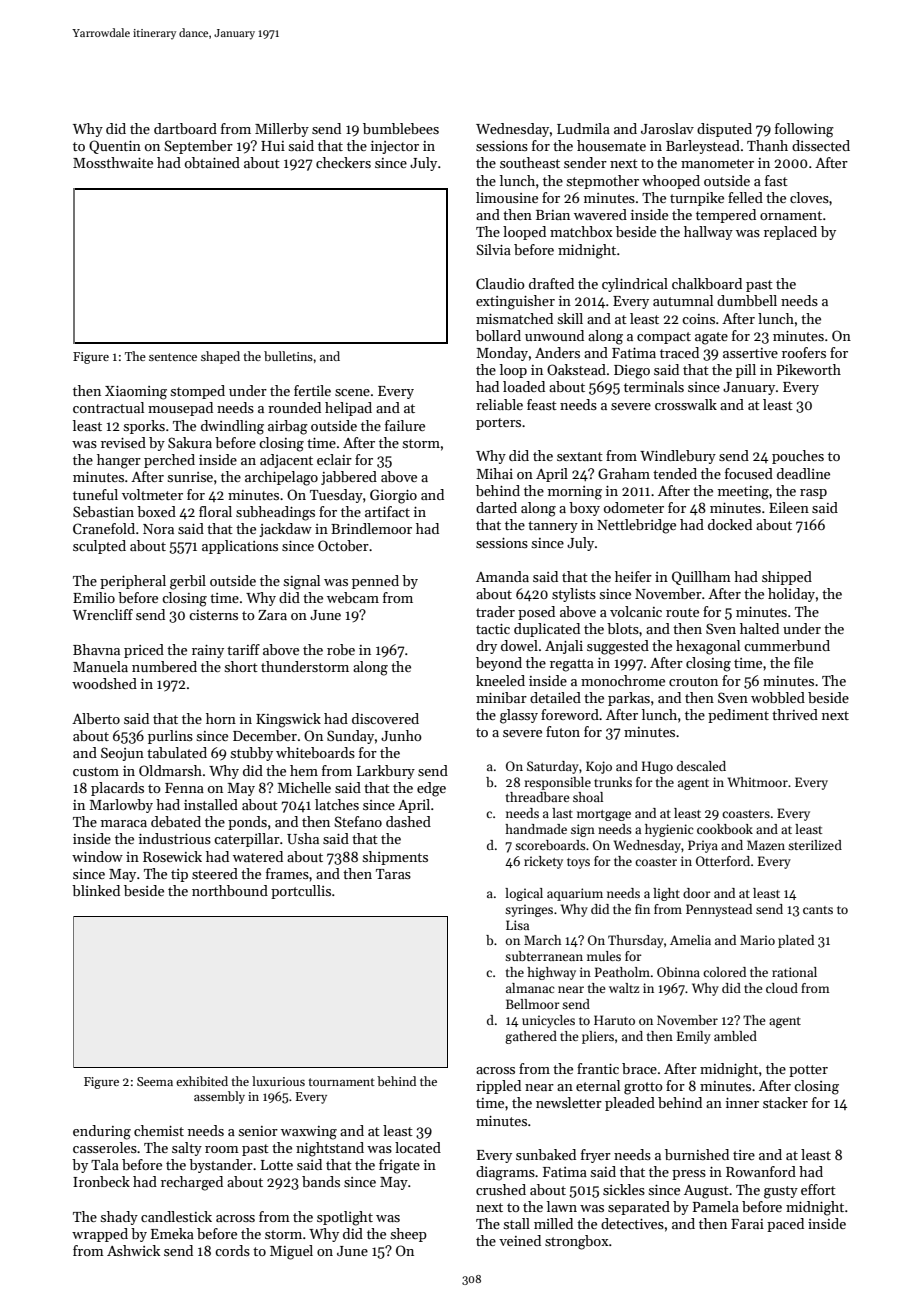  Describe the element at coordinates (401, 128) in the page. I see `bumblebees` at that location.
